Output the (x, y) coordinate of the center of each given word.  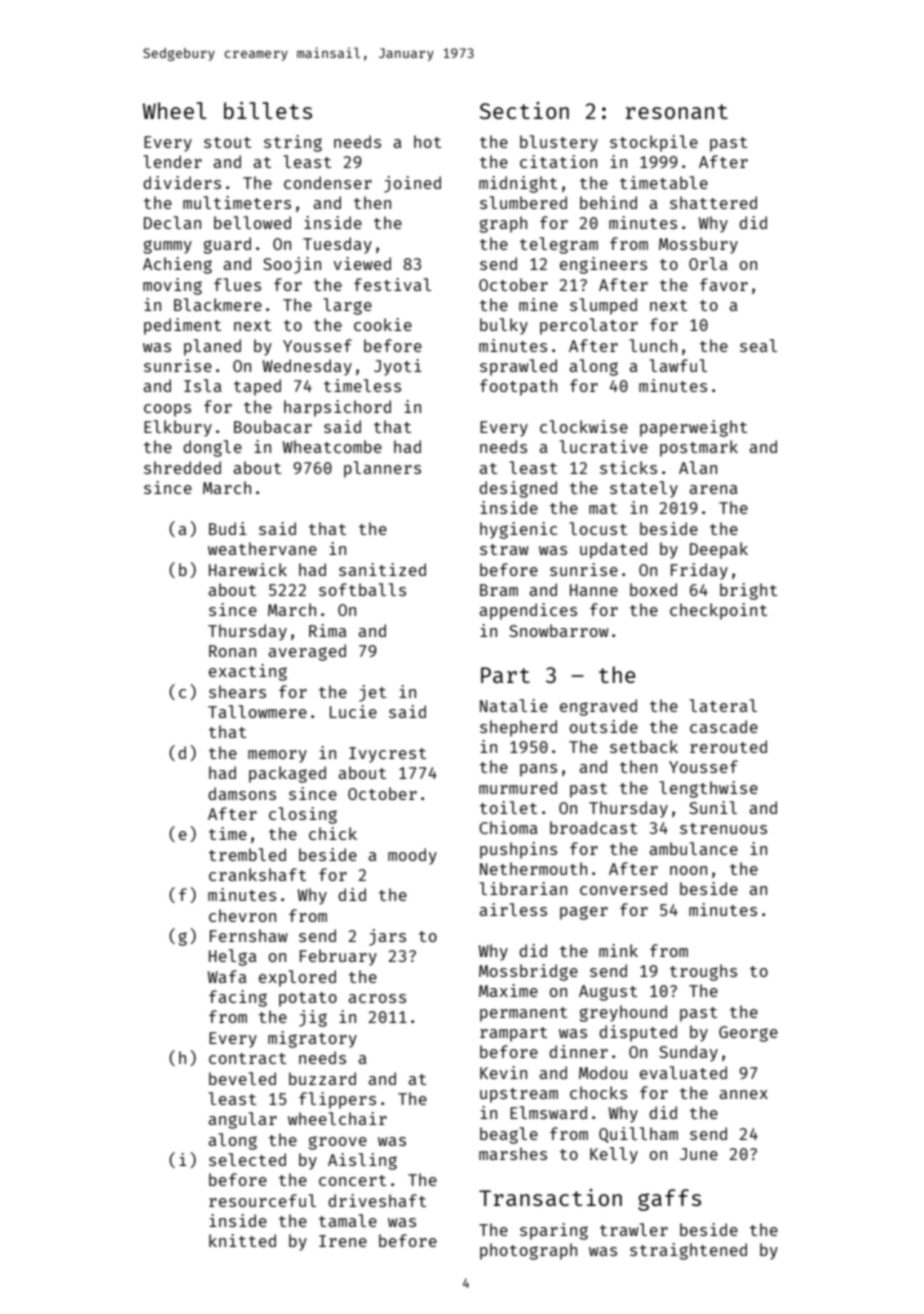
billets (268, 110)
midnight (518, 184)
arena (713, 489)
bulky (504, 326)
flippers (337, 1100)
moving (172, 286)
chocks (598, 1092)
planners (382, 469)
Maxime (508, 990)
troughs (703, 972)
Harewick (248, 569)
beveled (242, 1078)
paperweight (693, 428)
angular (242, 1120)
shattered (713, 202)
